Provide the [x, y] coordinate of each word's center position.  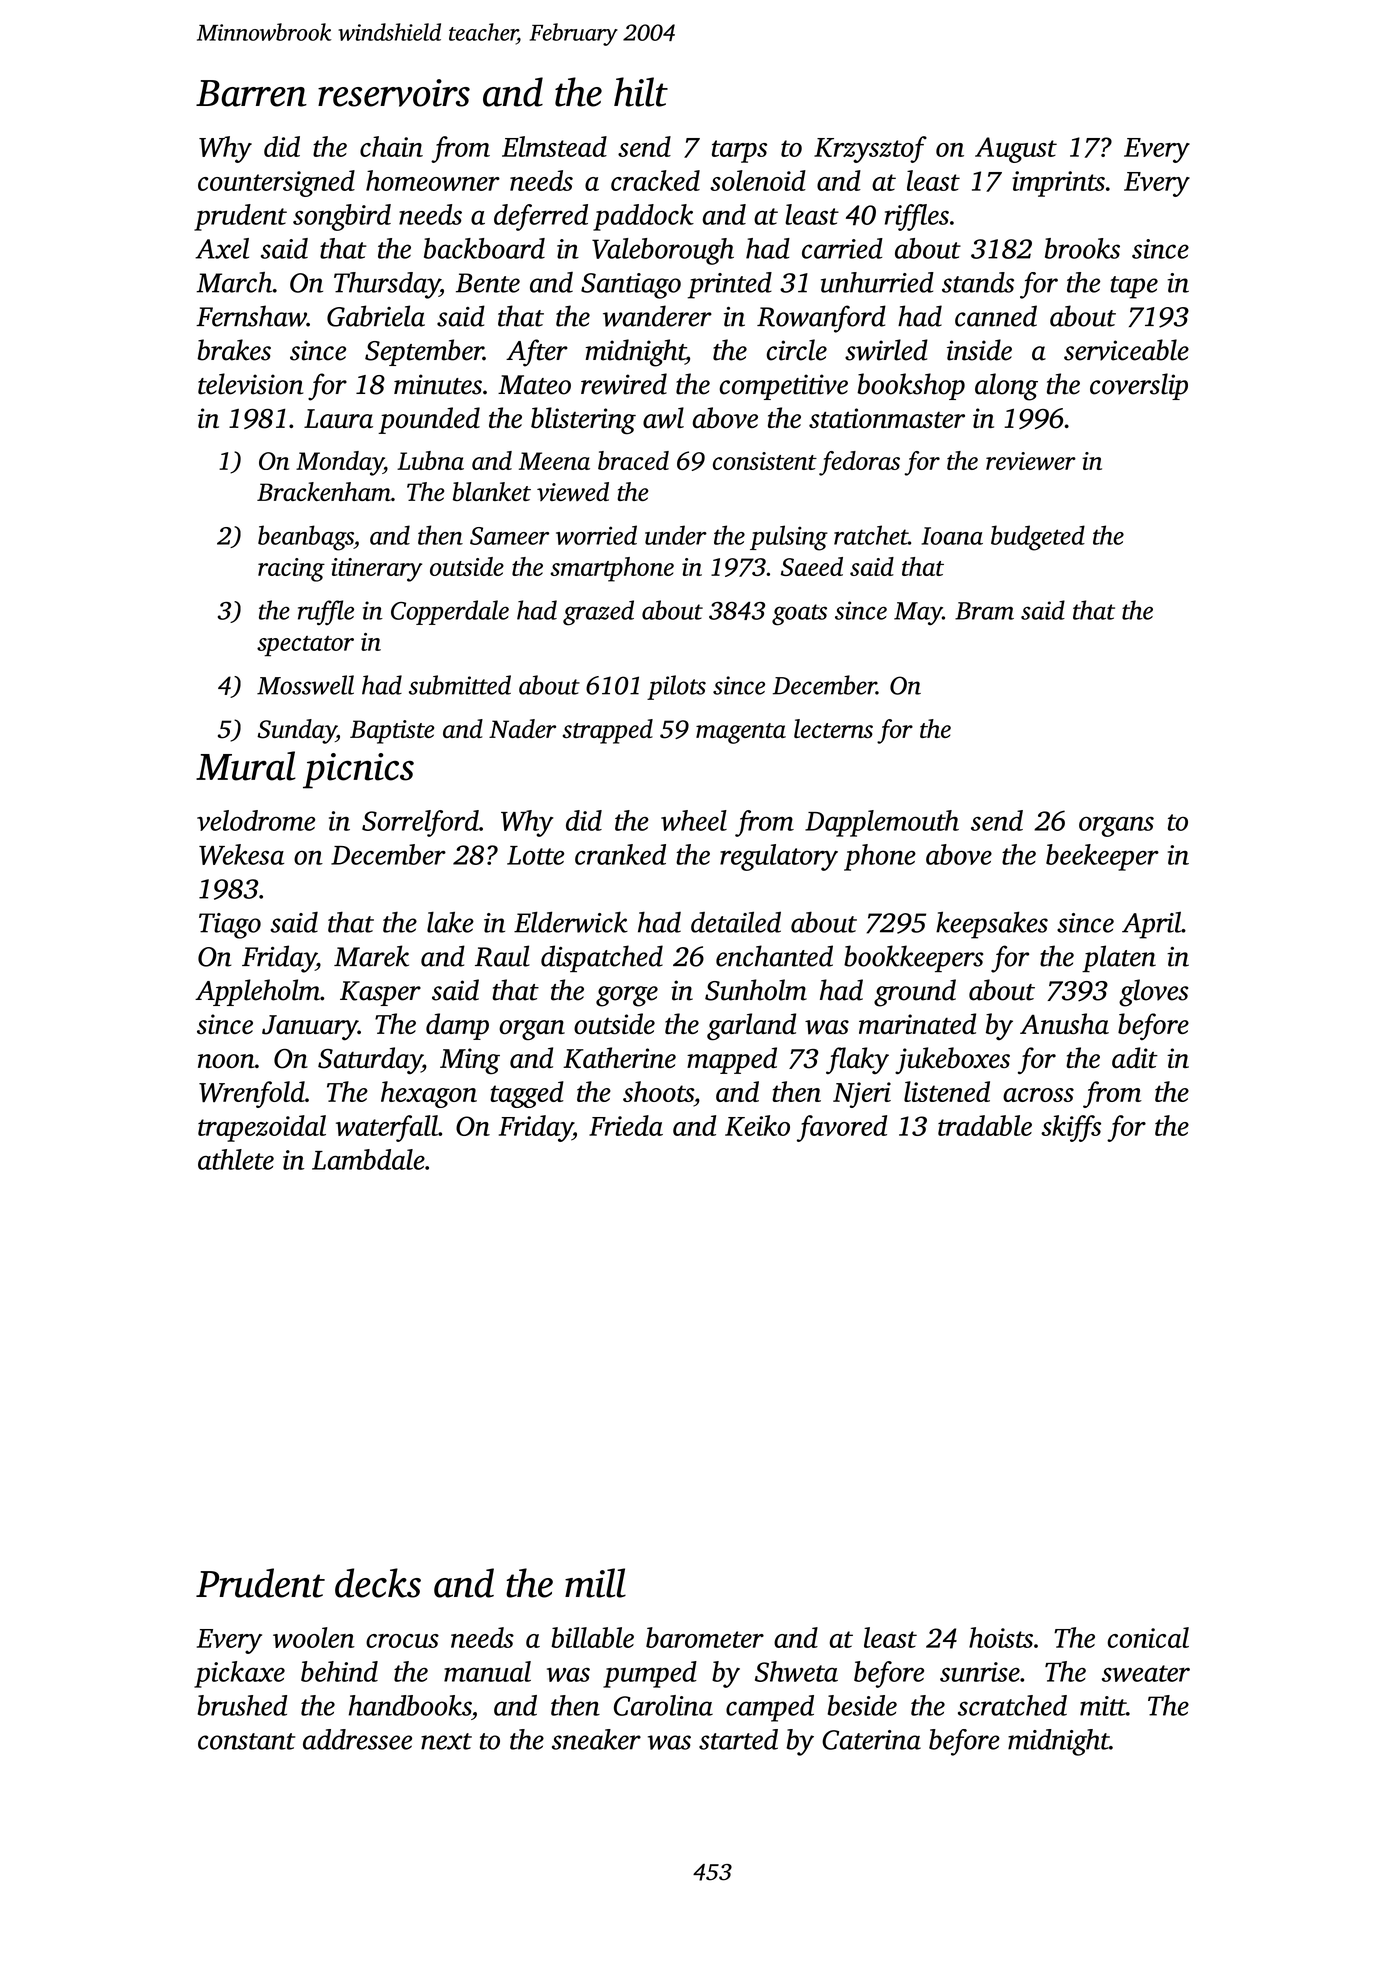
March [234, 282]
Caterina [871, 1740]
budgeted [1038, 538]
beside [862, 1705]
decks [378, 1583]
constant [246, 1741]
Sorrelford [420, 823]
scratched [1012, 1705]
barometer [705, 1637]
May [918, 613]
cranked [620, 854]
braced [633, 460]
